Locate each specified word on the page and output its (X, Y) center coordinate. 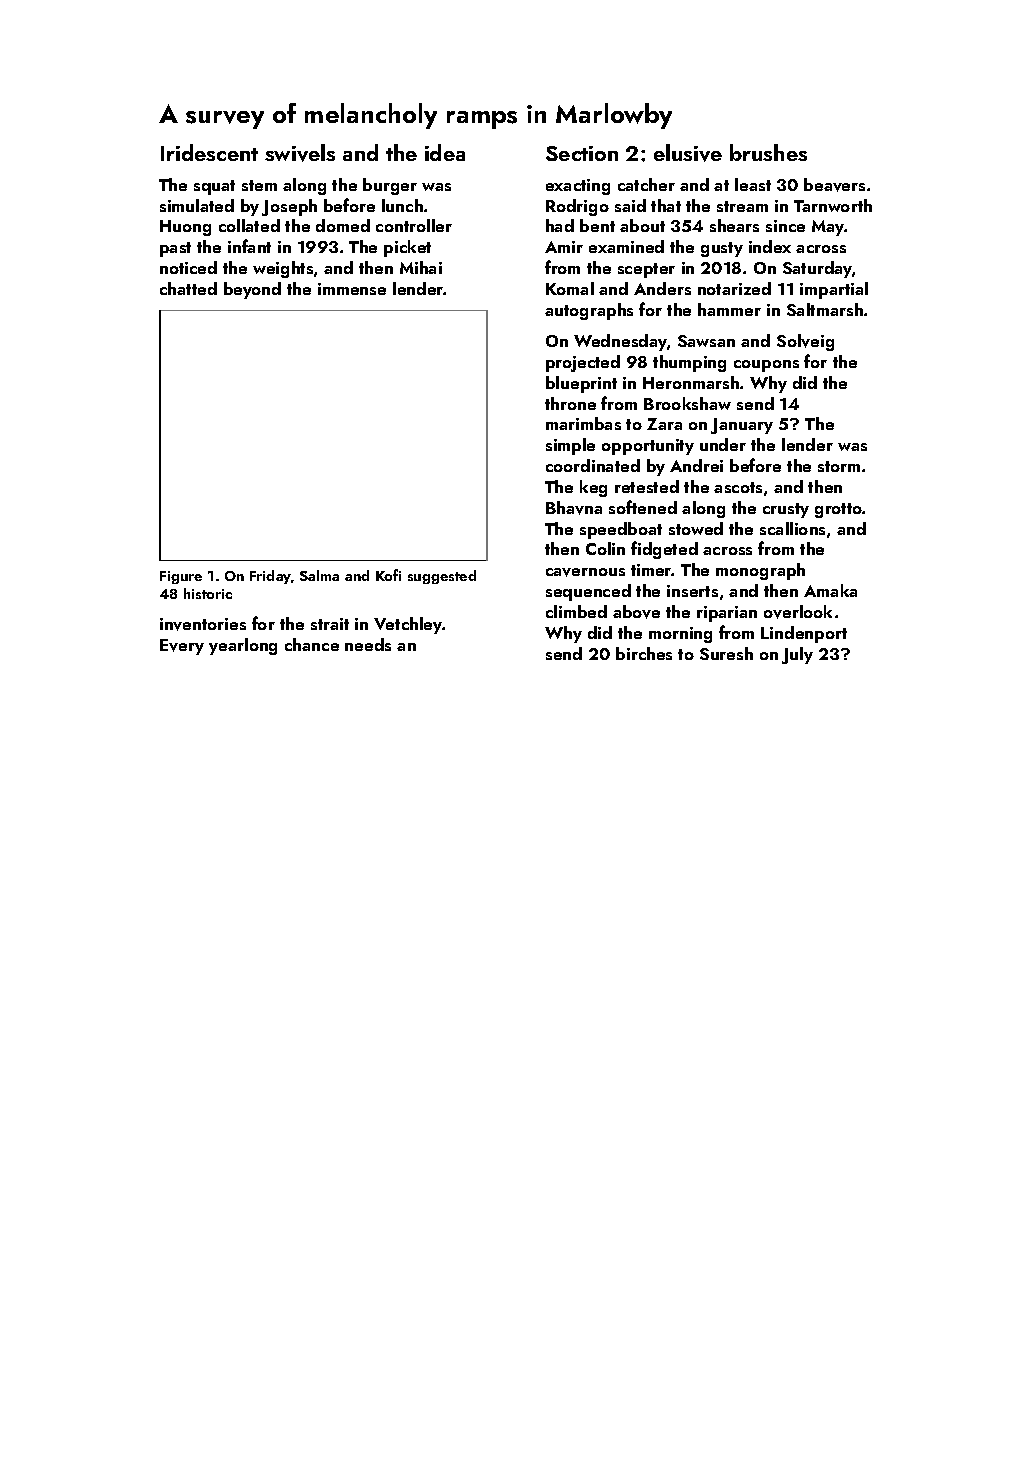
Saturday (818, 269)
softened (643, 507)
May (828, 228)
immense (352, 289)
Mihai (421, 267)
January (742, 426)
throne (570, 403)
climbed (576, 611)
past (175, 249)
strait (330, 624)
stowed (696, 528)
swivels (300, 153)
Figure (181, 577)
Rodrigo (577, 207)
